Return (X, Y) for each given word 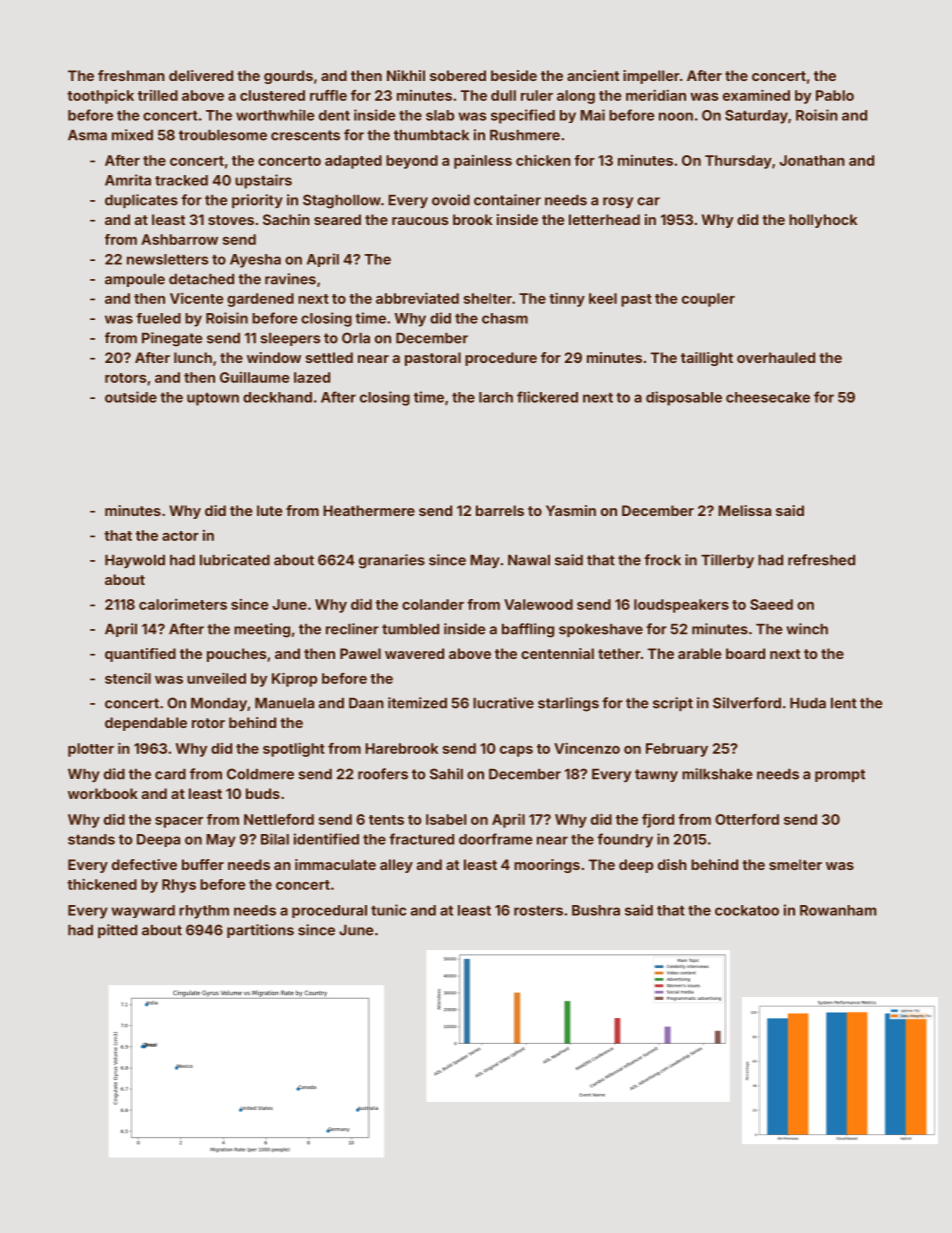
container (507, 200)
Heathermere (369, 510)
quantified (140, 655)
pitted (117, 931)
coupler (708, 300)
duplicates (141, 201)
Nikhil (406, 75)
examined (756, 95)
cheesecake (768, 397)
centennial (557, 653)
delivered (201, 75)
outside (131, 397)
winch (807, 629)
